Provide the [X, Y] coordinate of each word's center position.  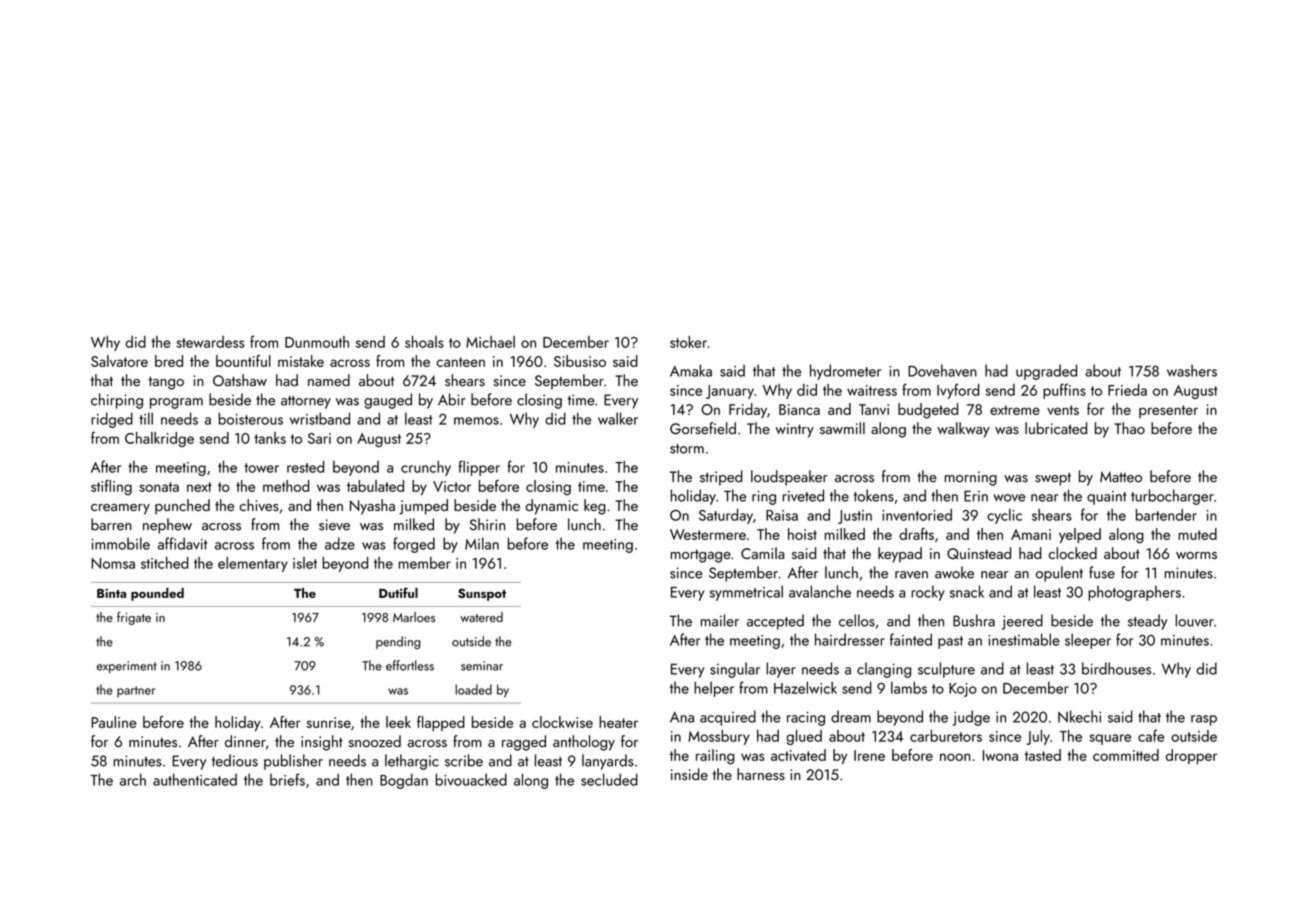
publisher [293, 762]
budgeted [928, 411]
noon [955, 757]
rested [305, 467]
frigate [134, 618]
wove [1009, 498]
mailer [720, 620]
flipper [479, 468]
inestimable [1024, 639]
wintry [795, 430]
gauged [388, 401]
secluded [609, 779]
